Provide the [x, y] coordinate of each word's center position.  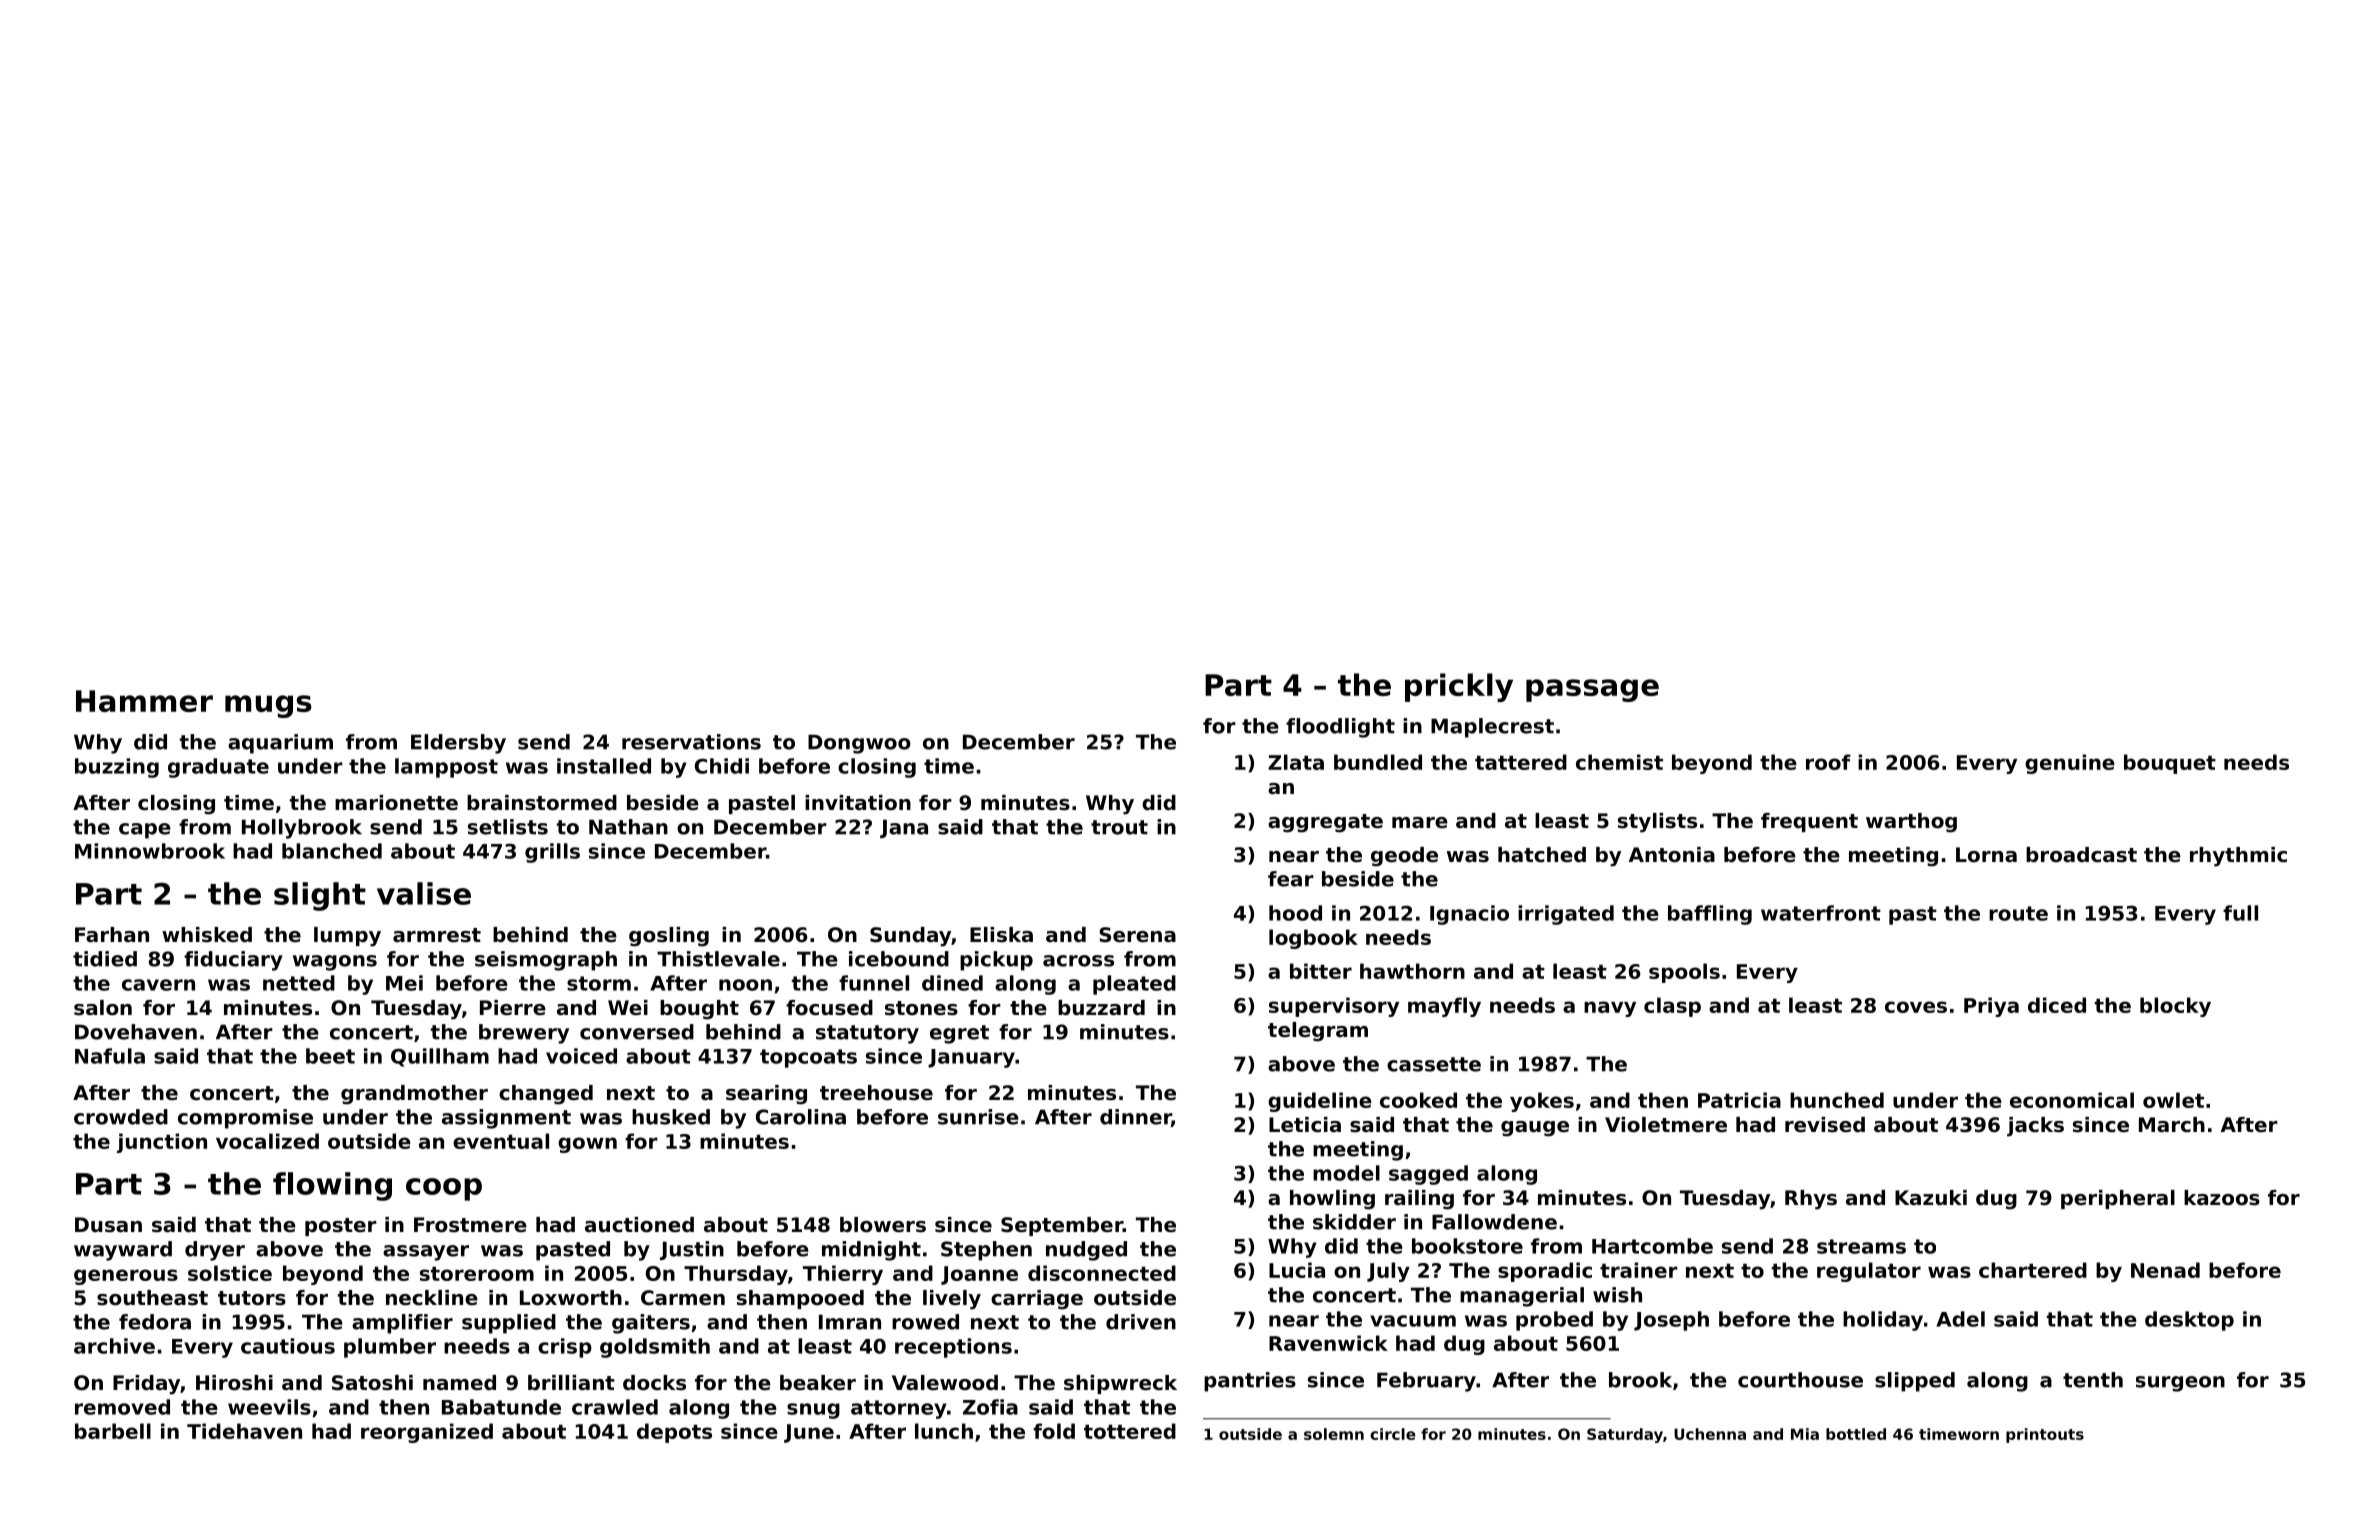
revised [1825, 1125]
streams [1861, 1246]
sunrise [978, 1117]
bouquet [2170, 764]
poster [341, 1227]
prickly [1459, 687]
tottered [1130, 1431]
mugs [268, 706]
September [1062, 1226]
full [2240, 913]
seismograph [546, 961]
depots [674, 1433]
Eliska [1001, 935]
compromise [245, 1119]
